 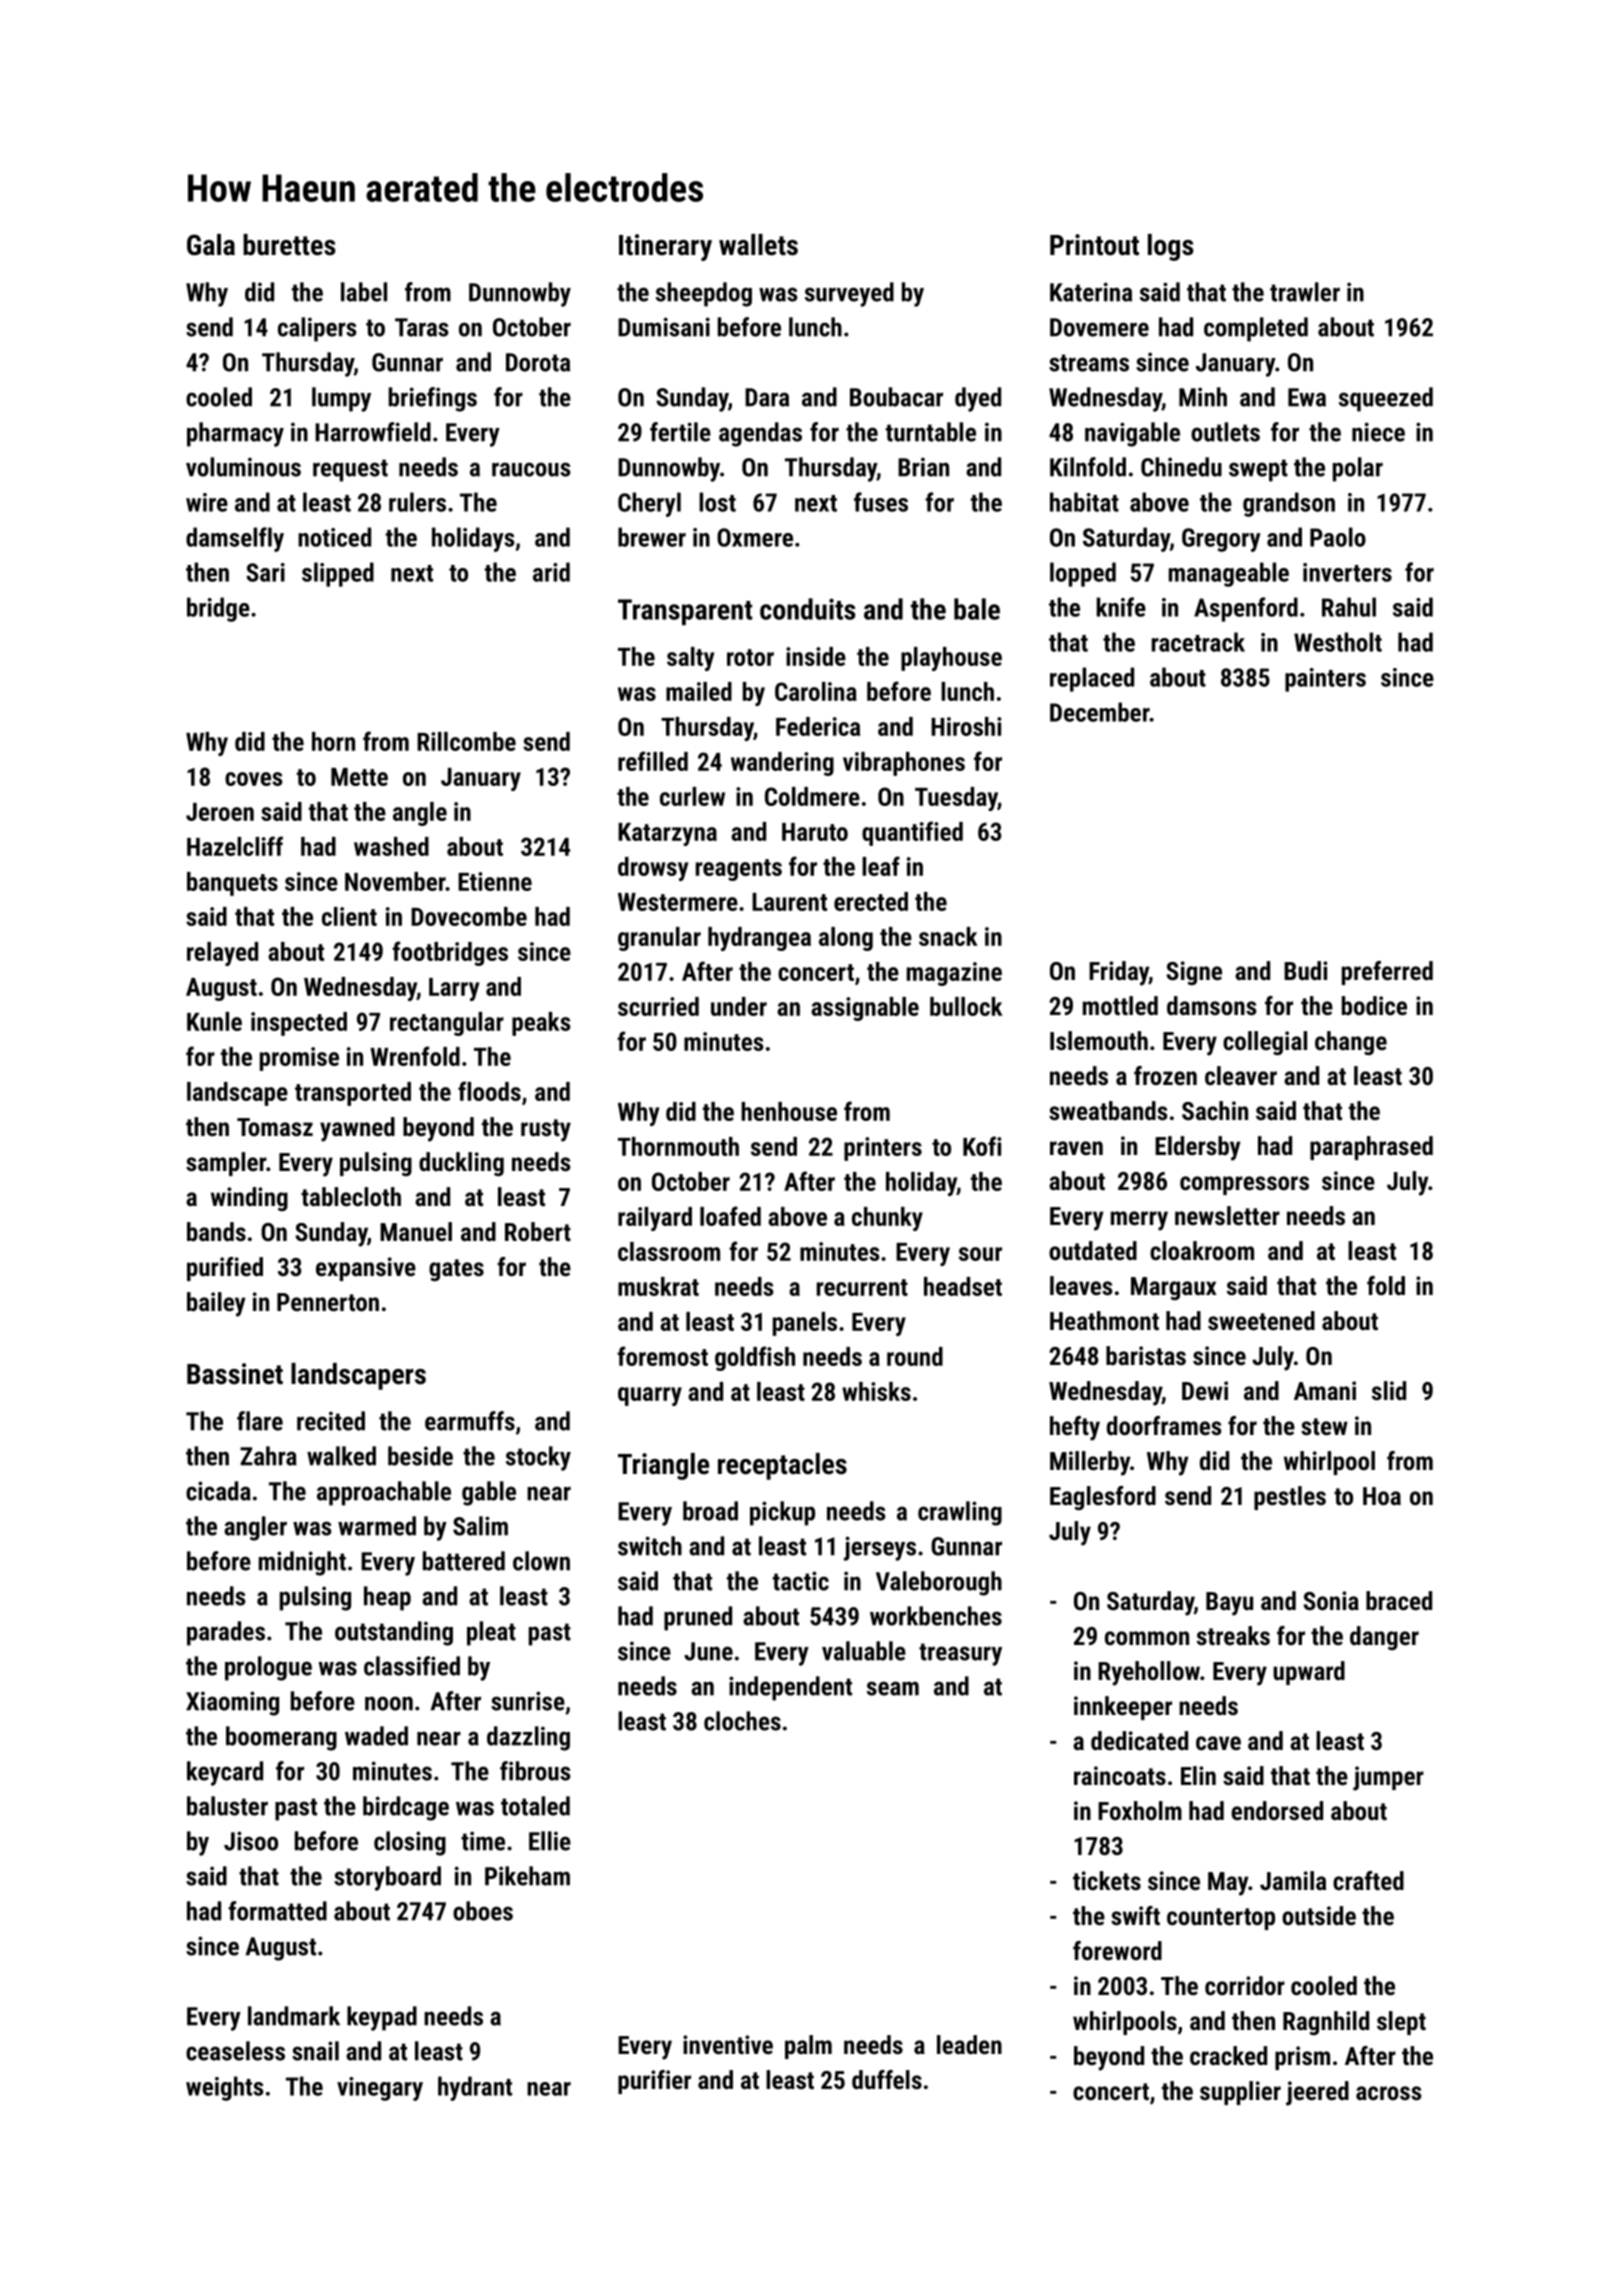 I want to click on Kunle, so click(x=214, y=1021).
